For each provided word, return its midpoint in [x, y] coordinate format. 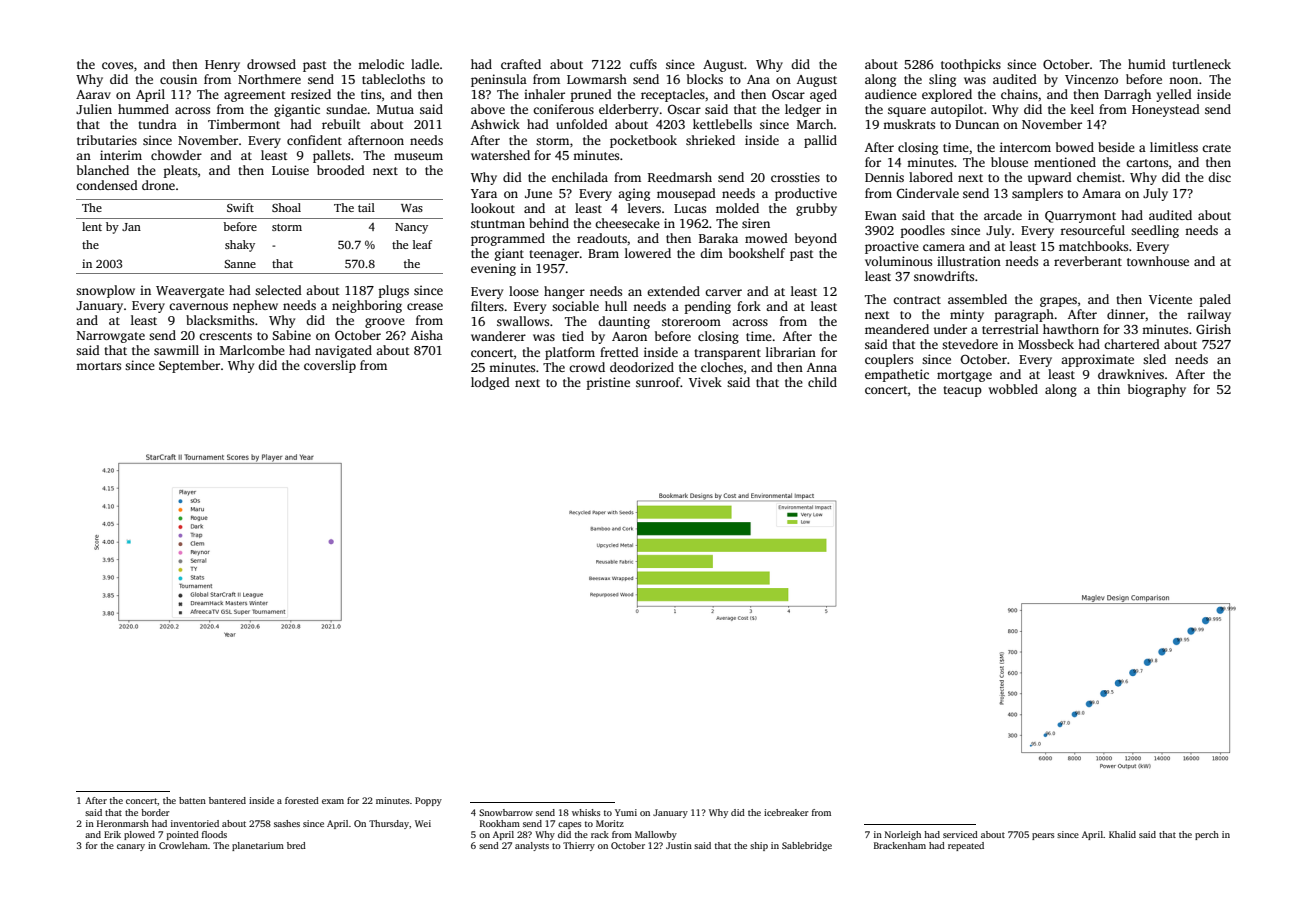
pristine [608, 383]
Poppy [428, 801]
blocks [705, 79]
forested [302, 800]
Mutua [395, 109]
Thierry [579, 846]
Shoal [286, 207]
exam [333, 801]
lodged [490, 383]
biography [1157, 390]
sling [942, 80]
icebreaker [786, 812]
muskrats [909, 124]
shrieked [710, 140]
